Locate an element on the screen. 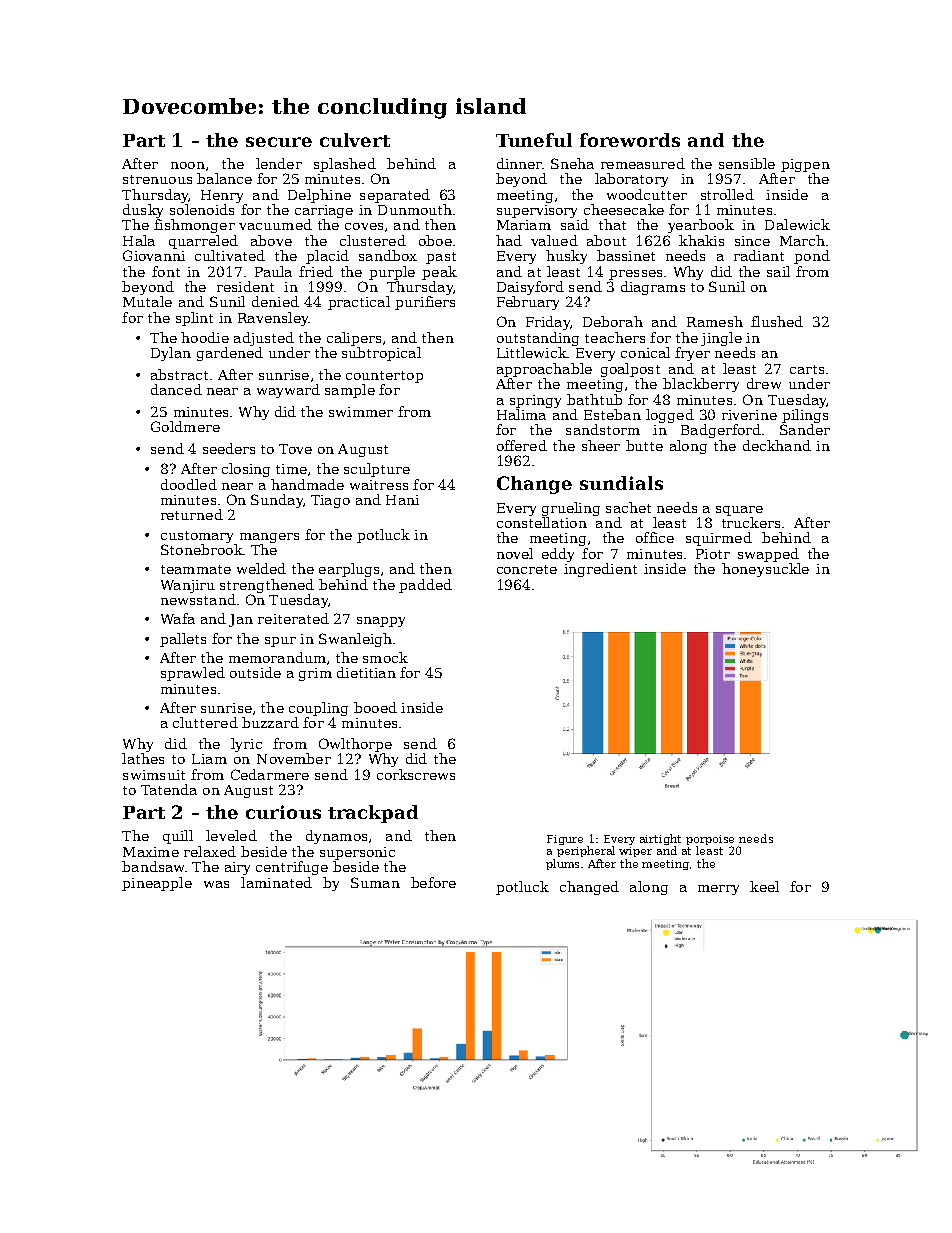 The image size is (952, 1233). returned is located at coordinates (192, 514).
